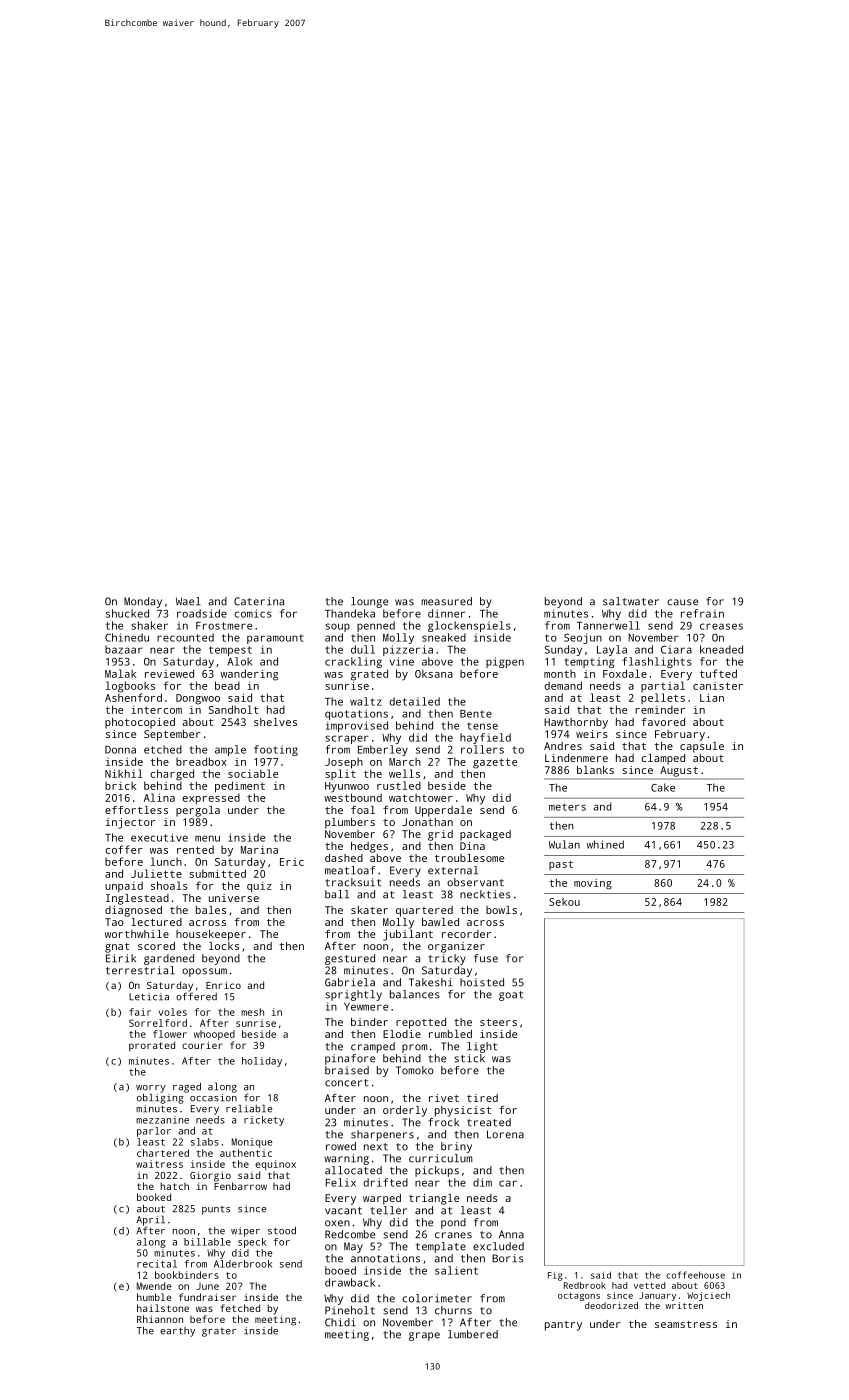 The height and width of the screenshot is (1400, 849). I want to click on ample, so click(230, 750).
